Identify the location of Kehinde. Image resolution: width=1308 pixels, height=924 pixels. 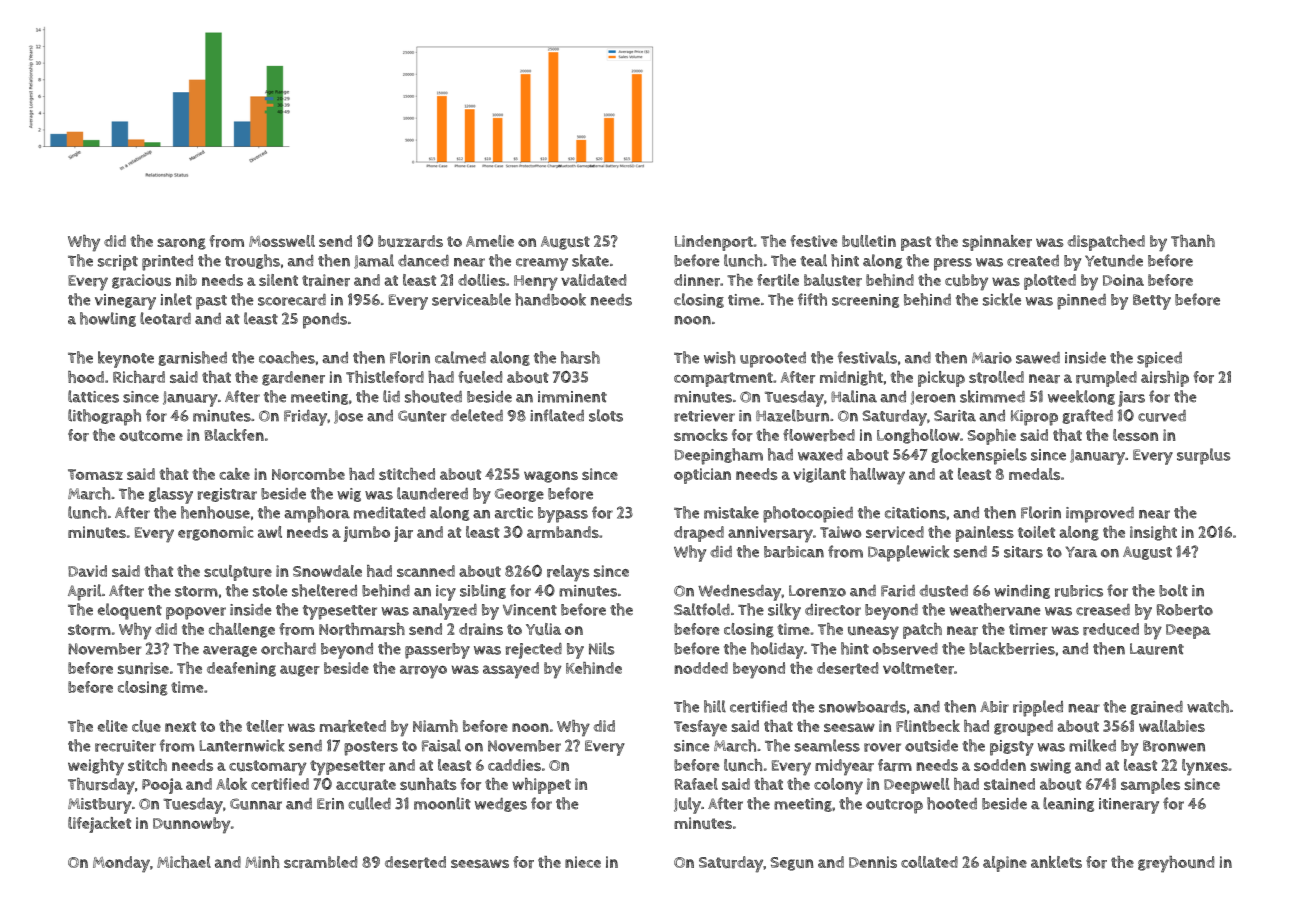
(594, 668).
